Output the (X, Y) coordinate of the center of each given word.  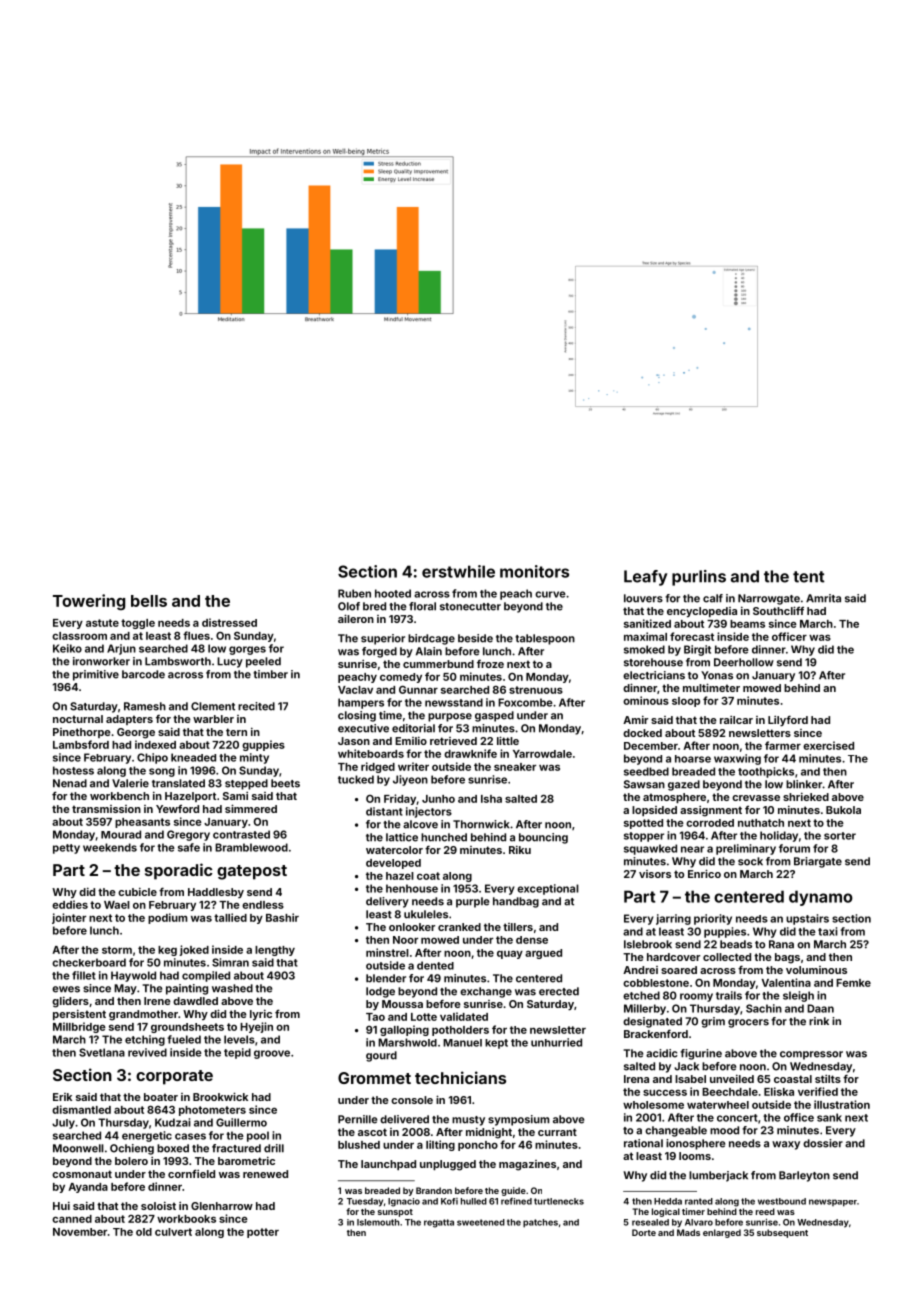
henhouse (412, 888)
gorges (247, 650)
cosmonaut (82, 1174)
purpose (450, 717)
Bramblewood (251, 847)
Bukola (843, 810)
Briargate (818, 862)
